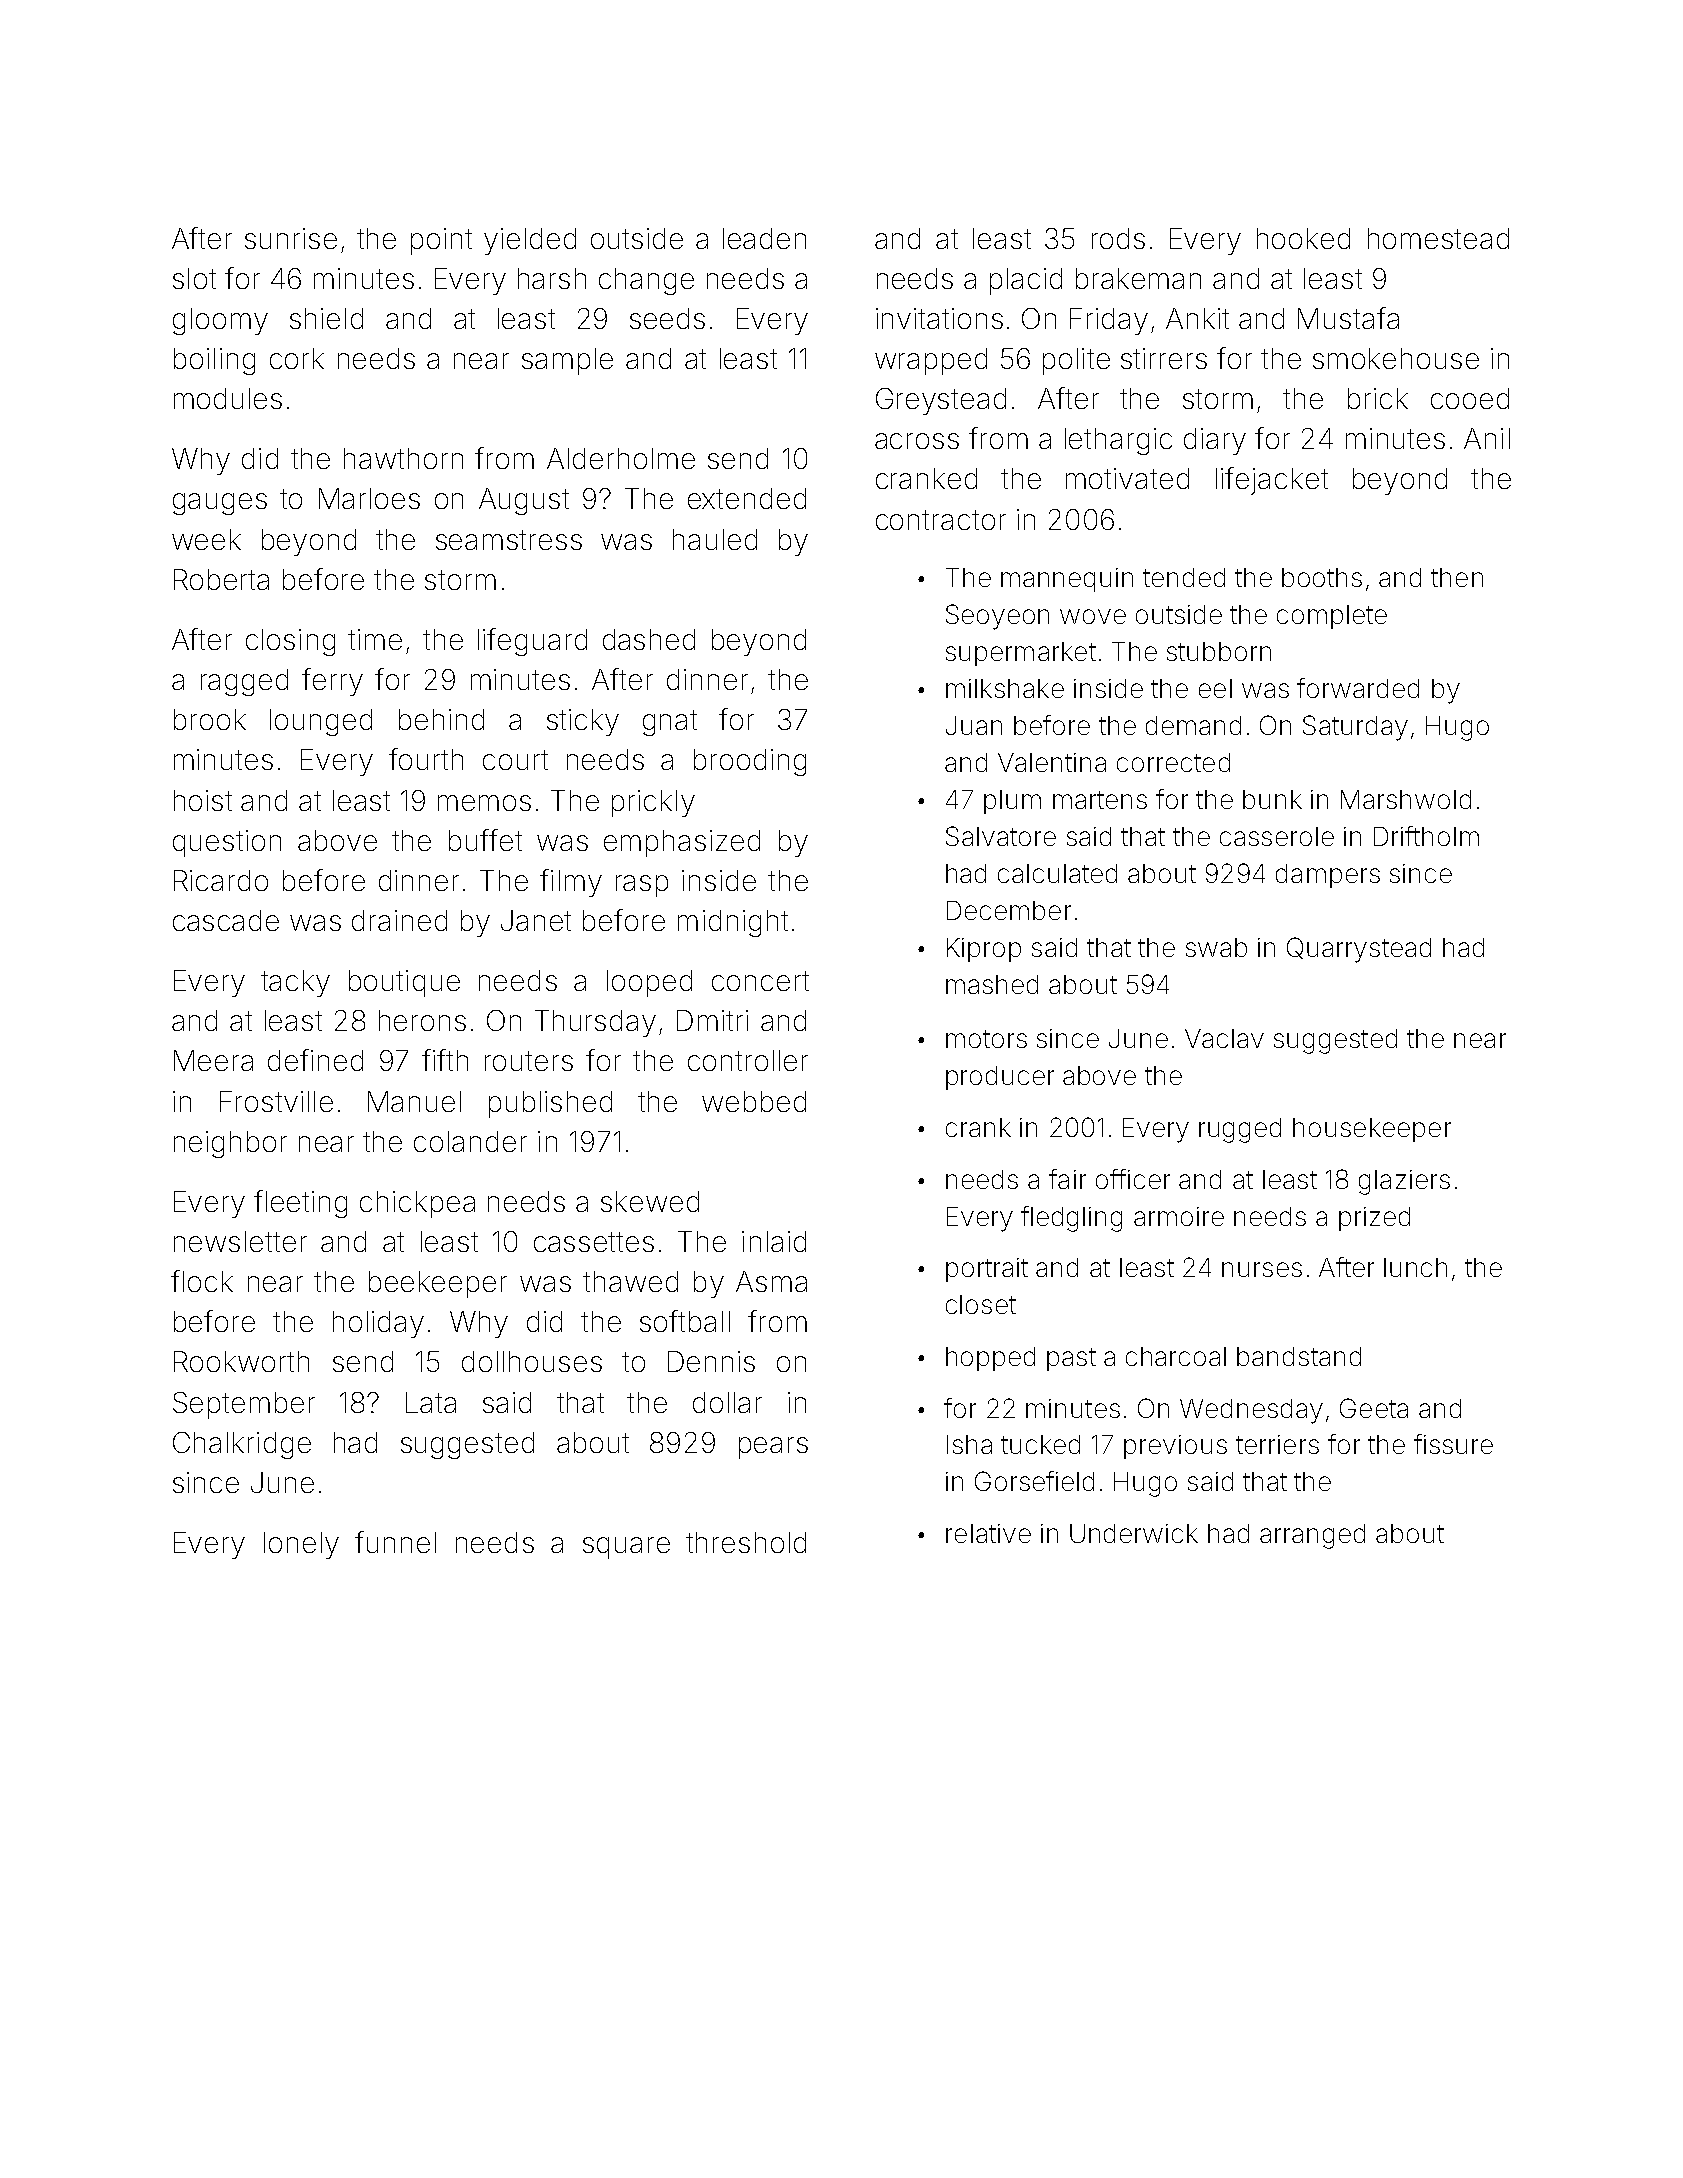  I want to click on ragged, so click(244, 682).
